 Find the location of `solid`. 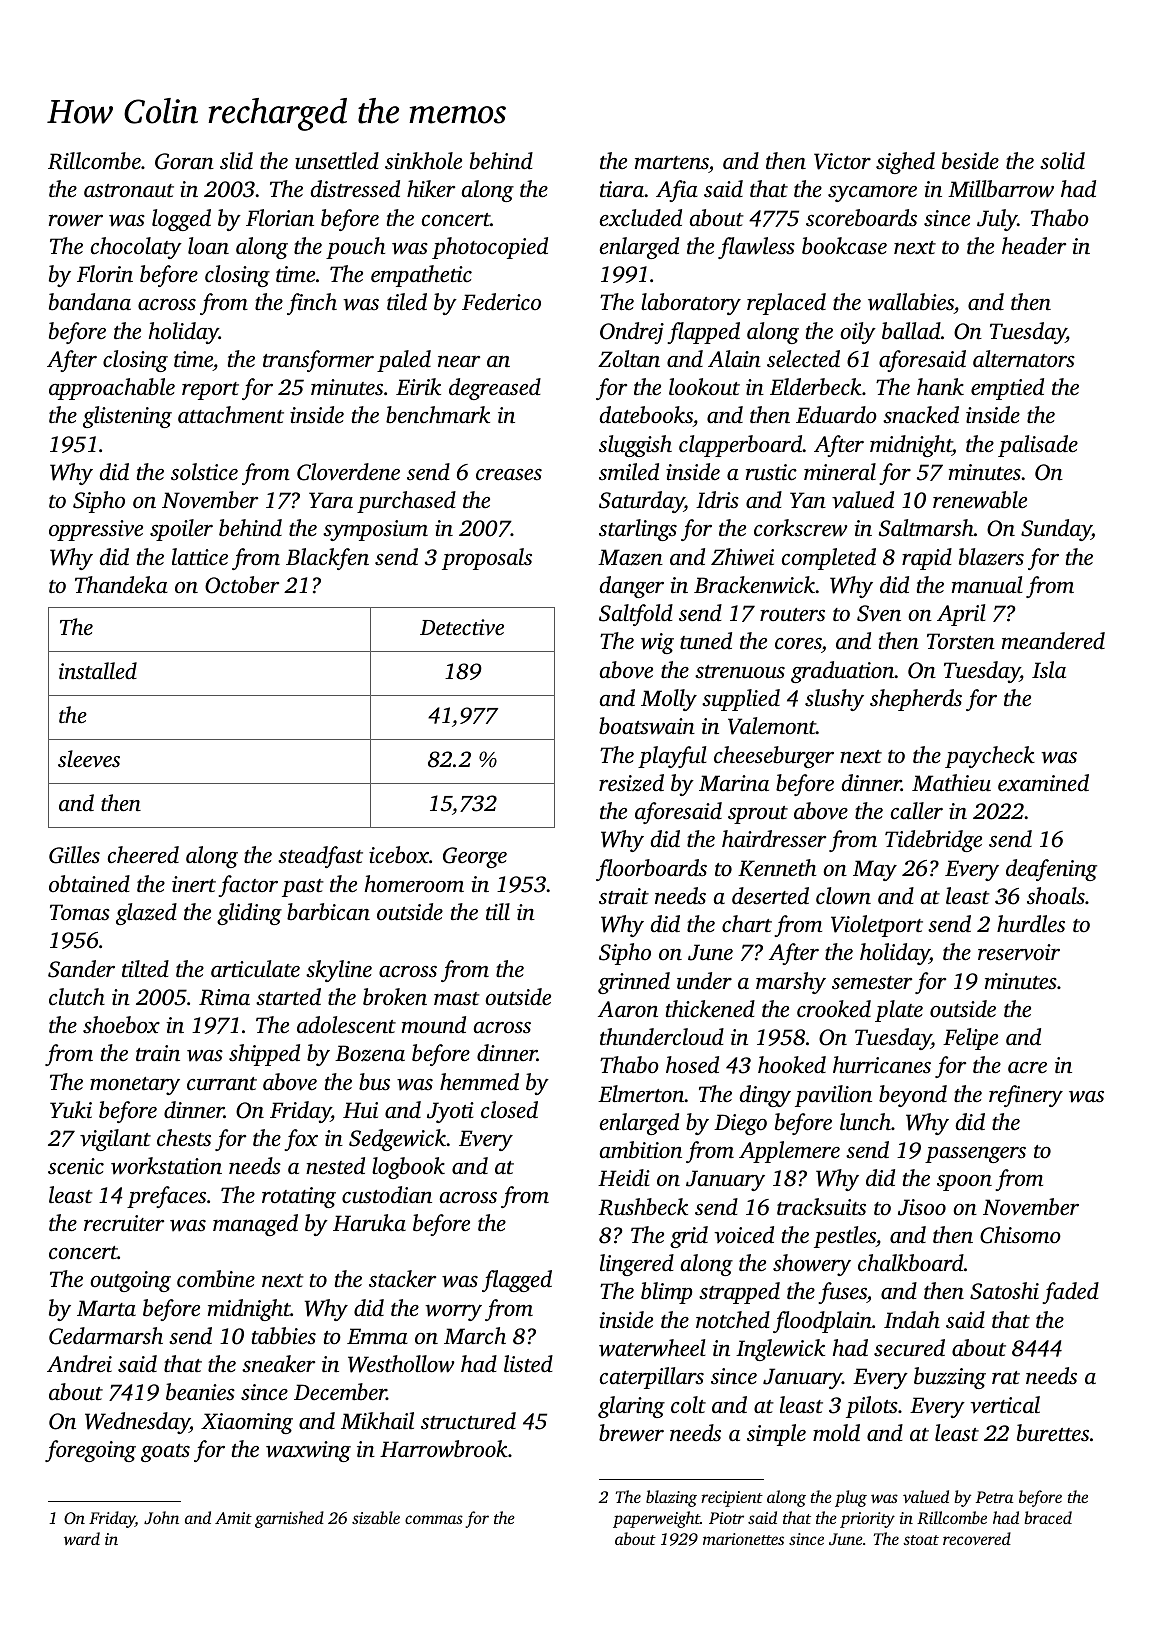

solid is located at coordinates (1062, 161).
